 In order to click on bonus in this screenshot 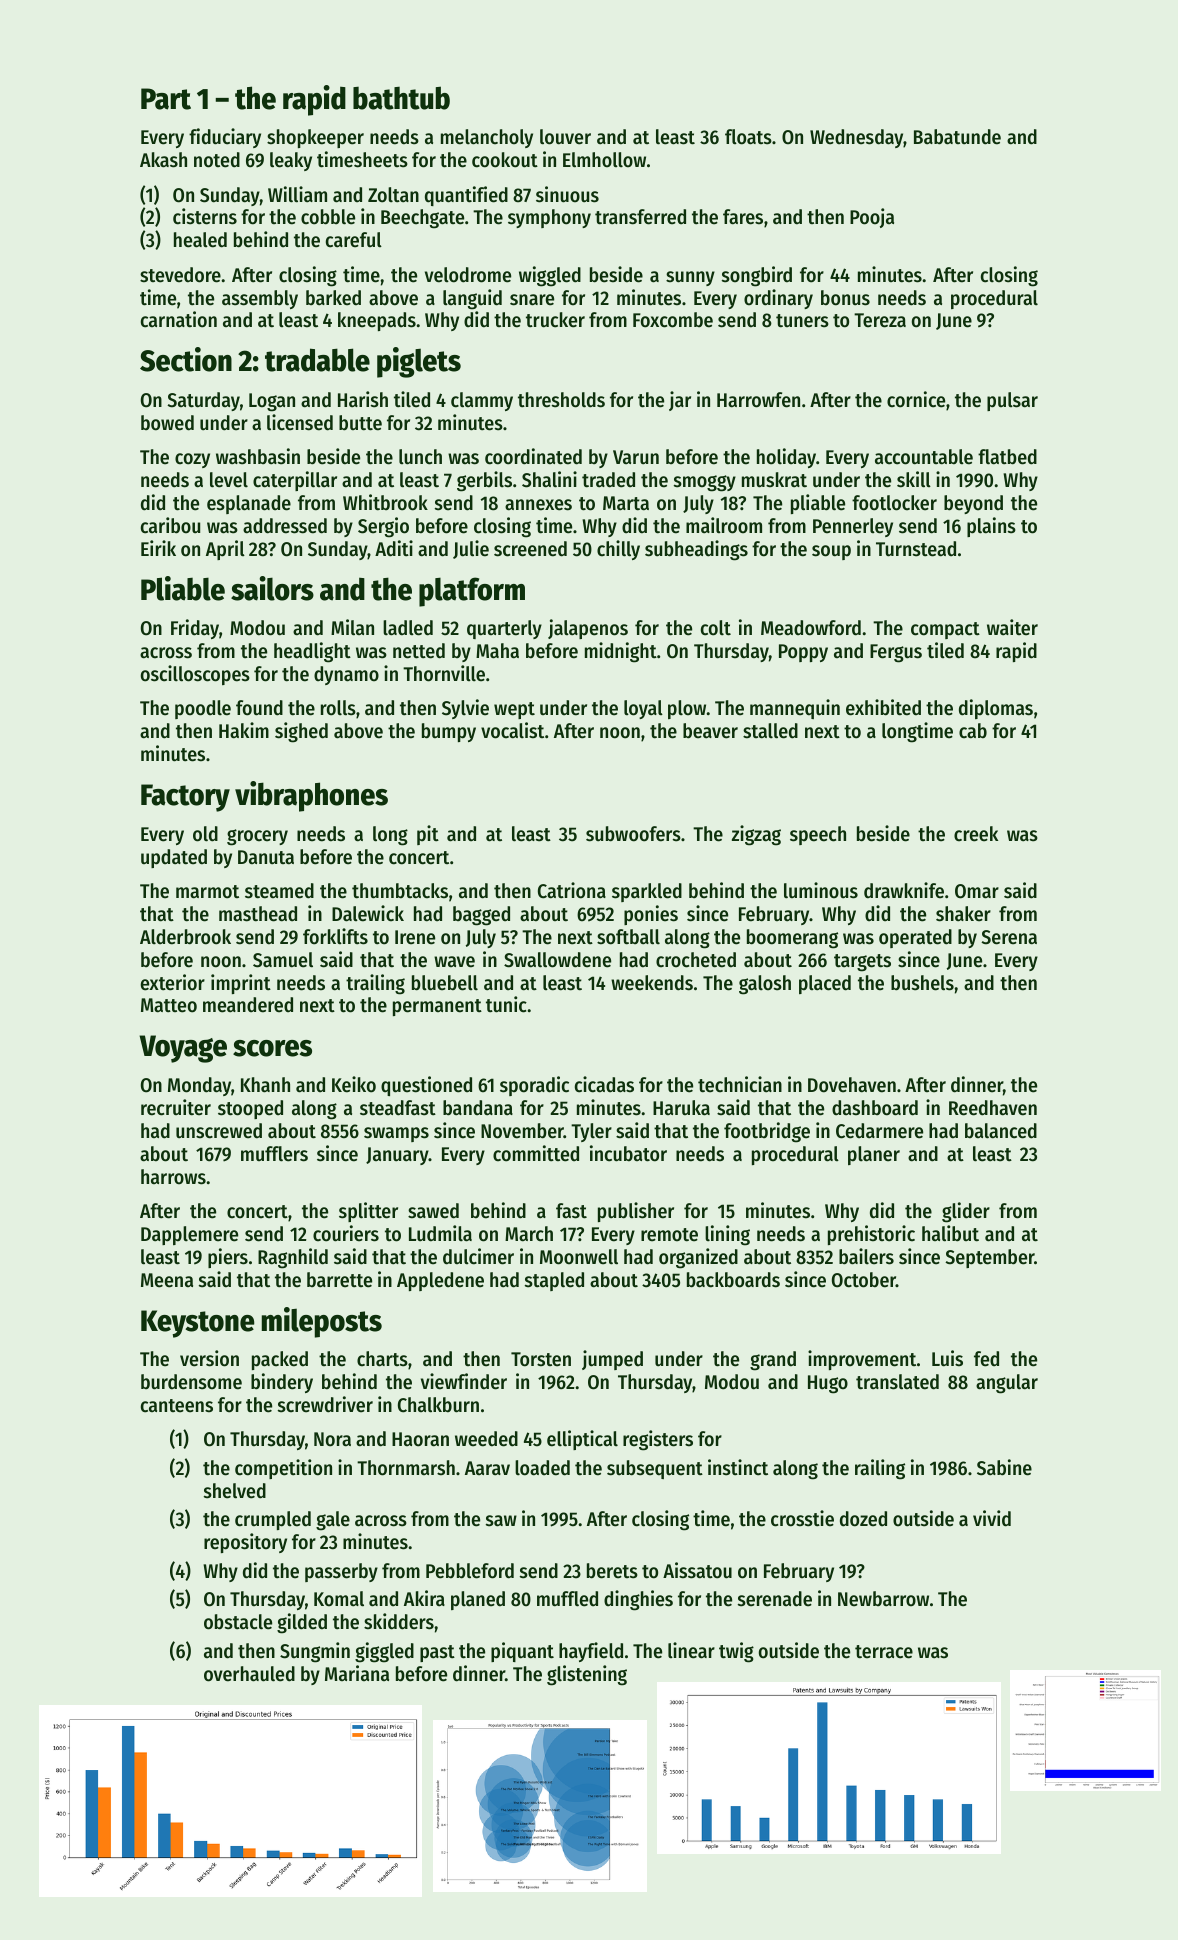, I will do `click(845, 298)`.
